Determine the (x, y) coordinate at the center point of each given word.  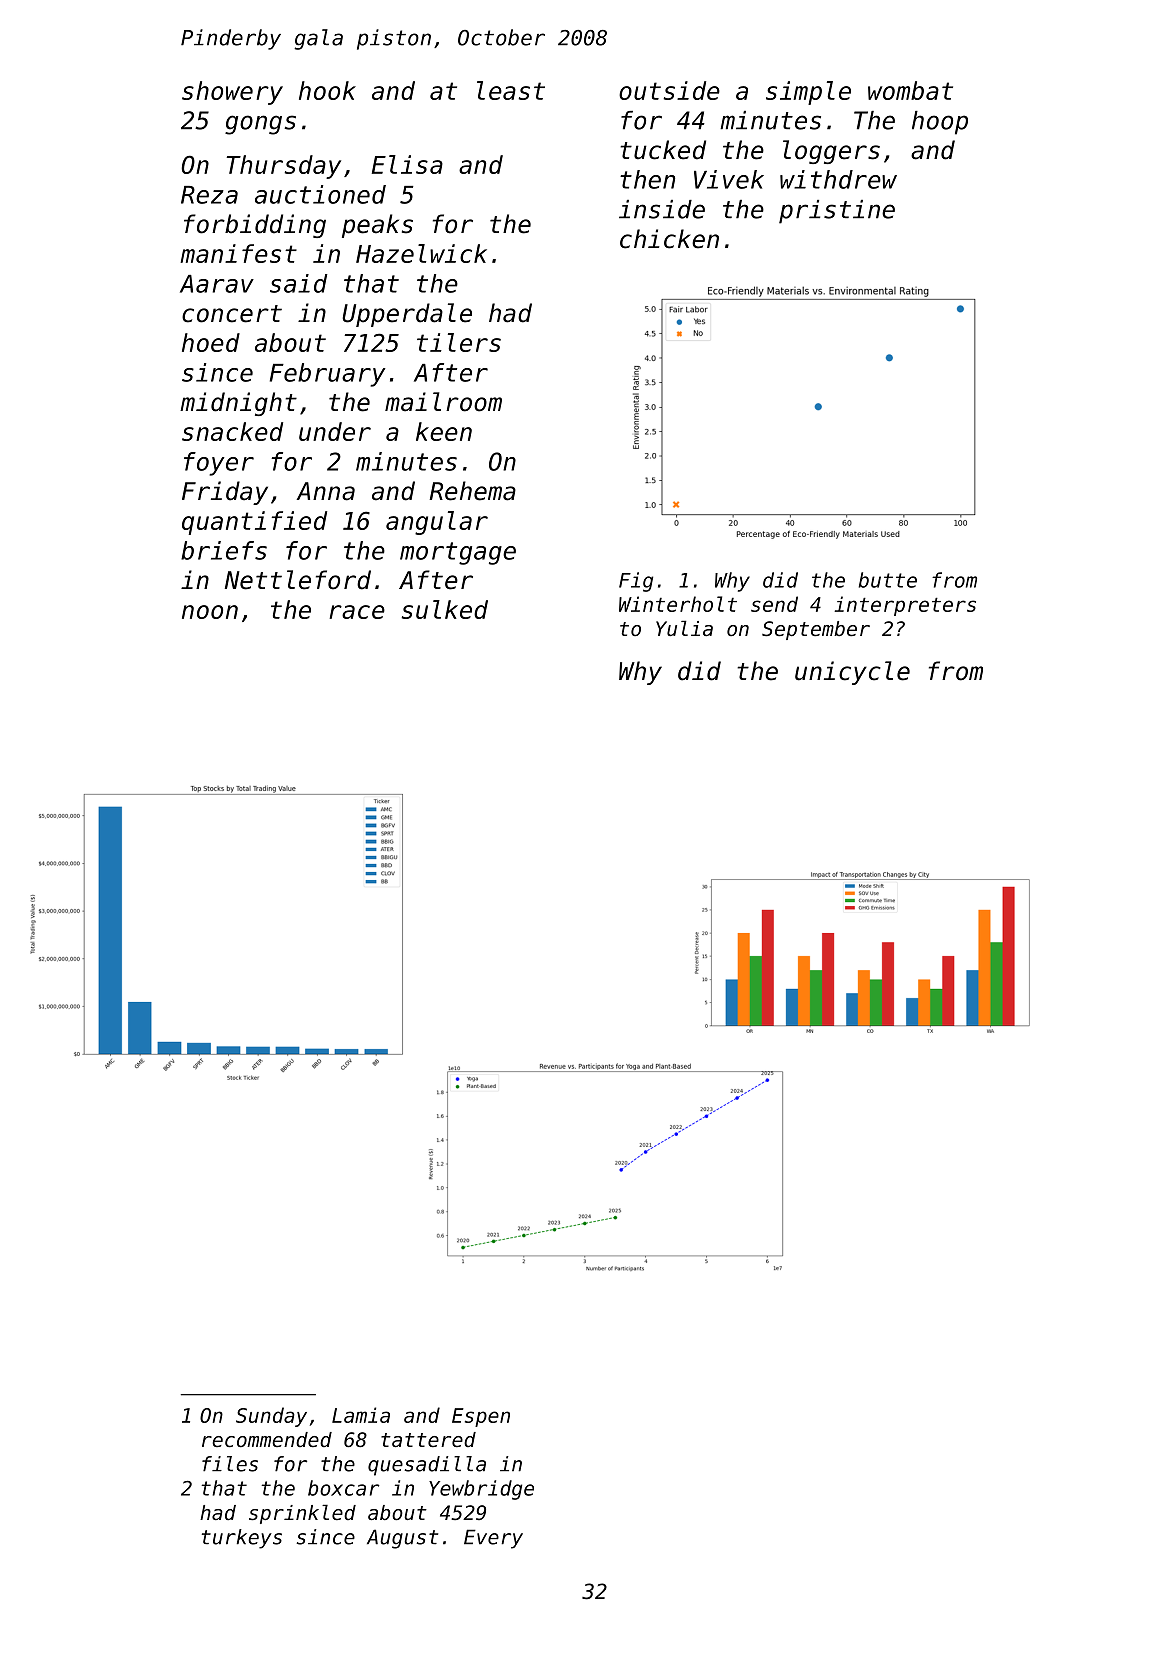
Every (493, 1539)
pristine (837, 212)
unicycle (852, 673)
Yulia (684, 628)
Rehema (472, 491)
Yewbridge (481, 1490)
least (511, 90)
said (299, 283)
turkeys (242, 1539)
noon (210, 612)
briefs (224, 550)
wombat (910, 90)
